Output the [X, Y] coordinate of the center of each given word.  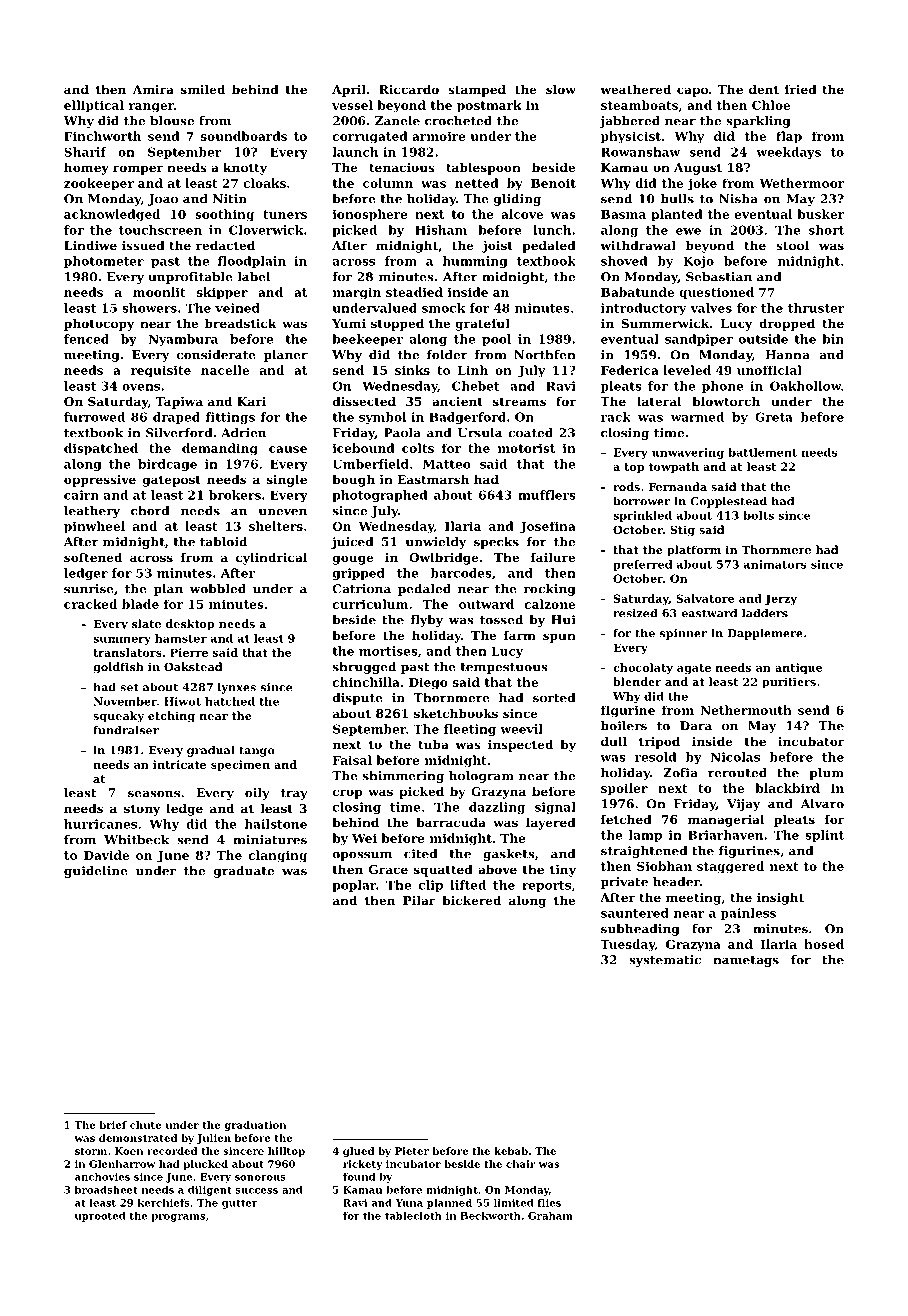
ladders [765, 613]
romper [138, 170]
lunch [552, 230]
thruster [816, 308]
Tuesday [627, 945]
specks [496, 543]
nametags [746, 961]
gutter [239, 1204]
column [388, 183]
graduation [255, 1126]
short [826, 230]
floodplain [251, 262]
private [624, 883]
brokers [235, 495]
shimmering [403, 777]
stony [142, 810]
